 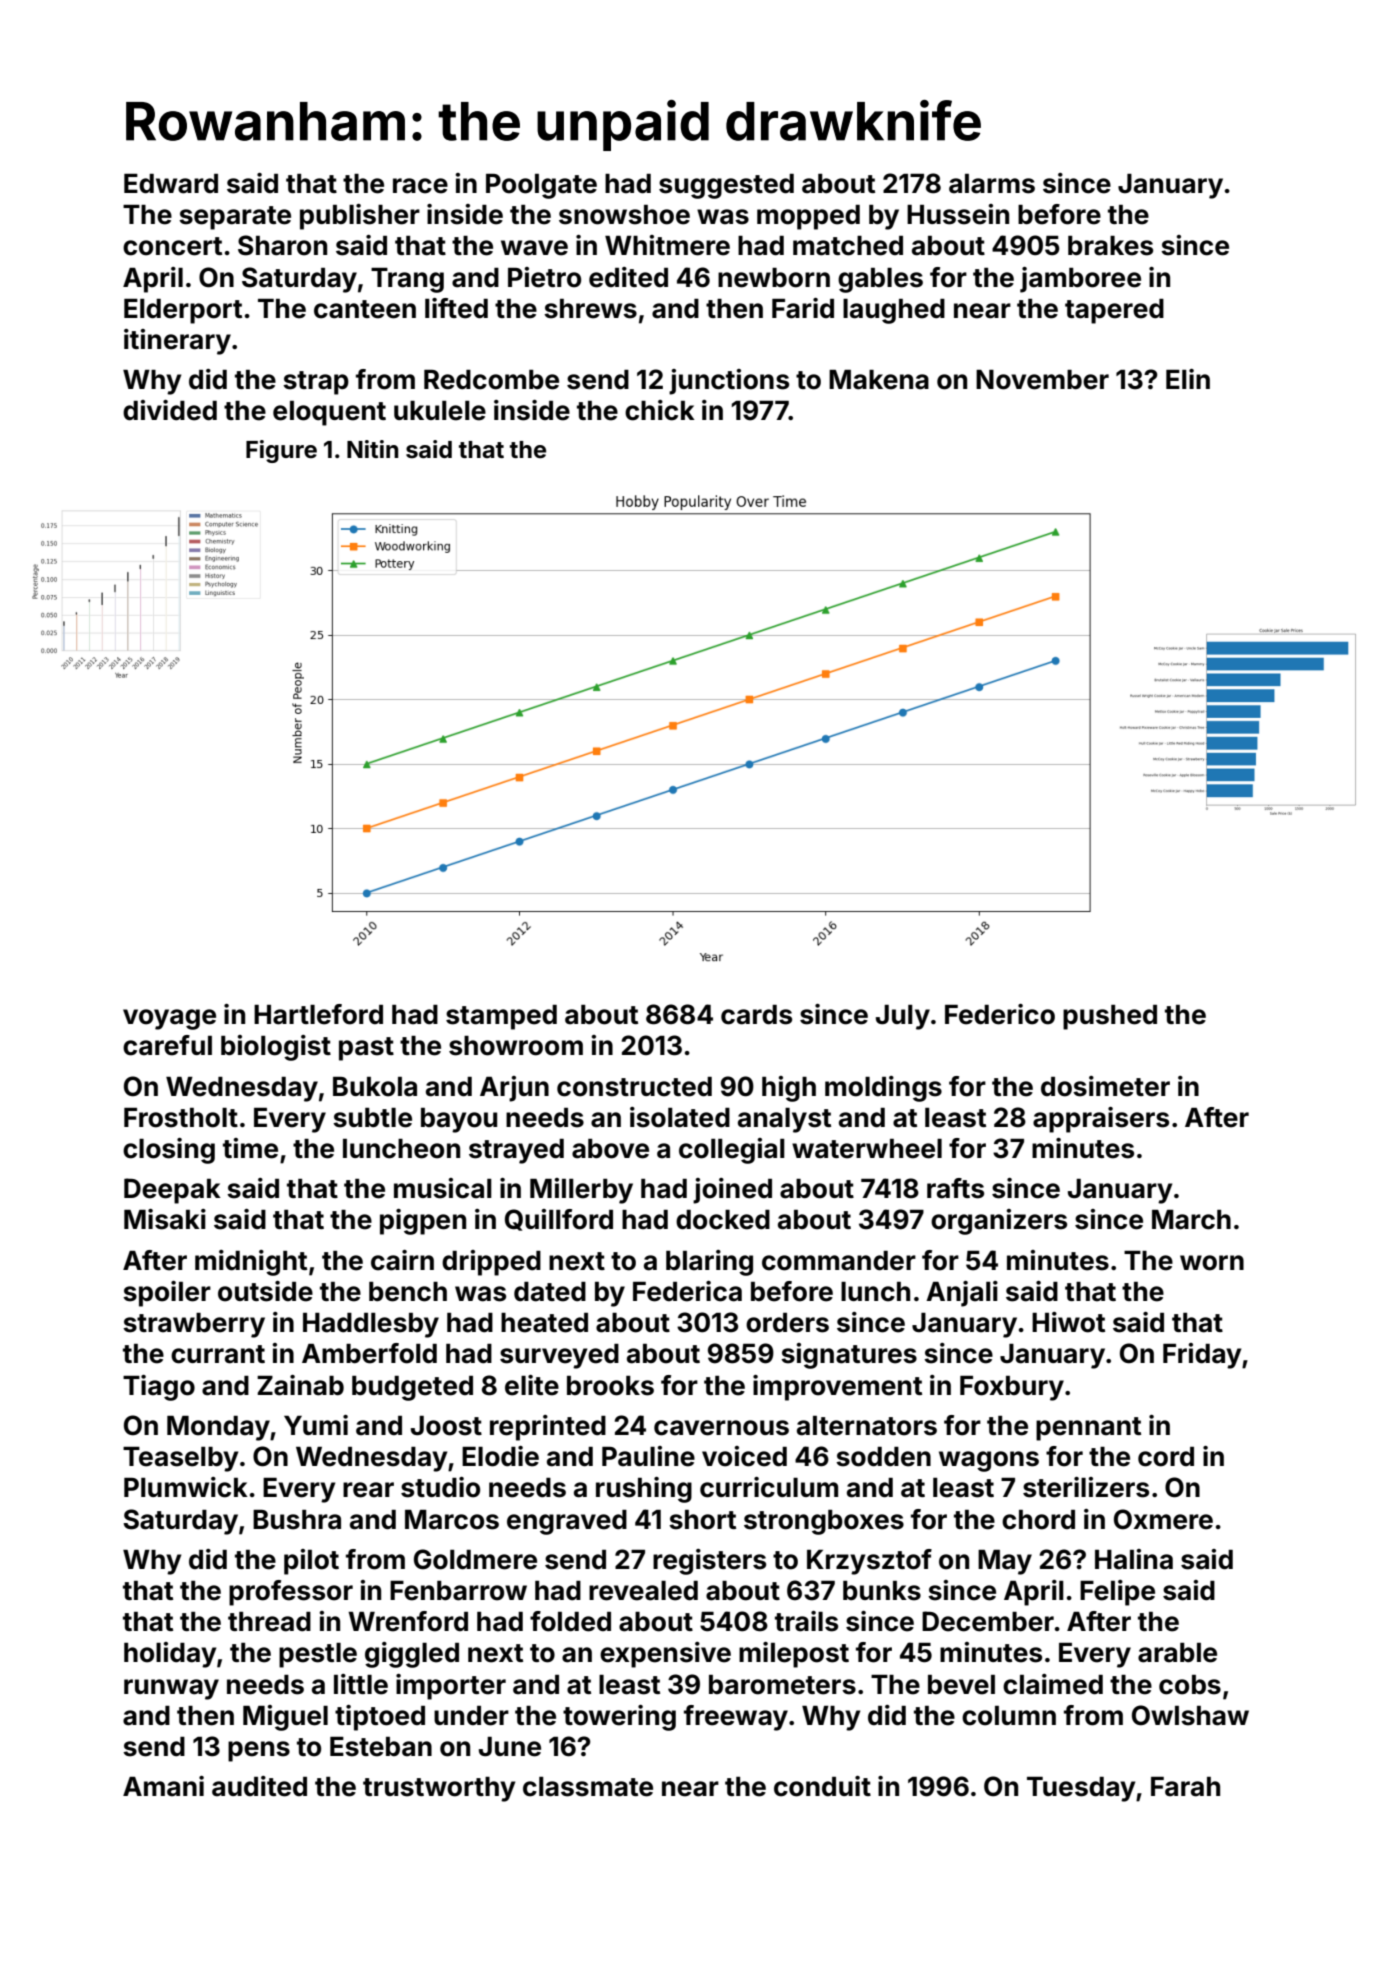 What do you see at coordinates (992, 184) in the screenshot?
I see `alarms` at bounding box center [992, 184].
